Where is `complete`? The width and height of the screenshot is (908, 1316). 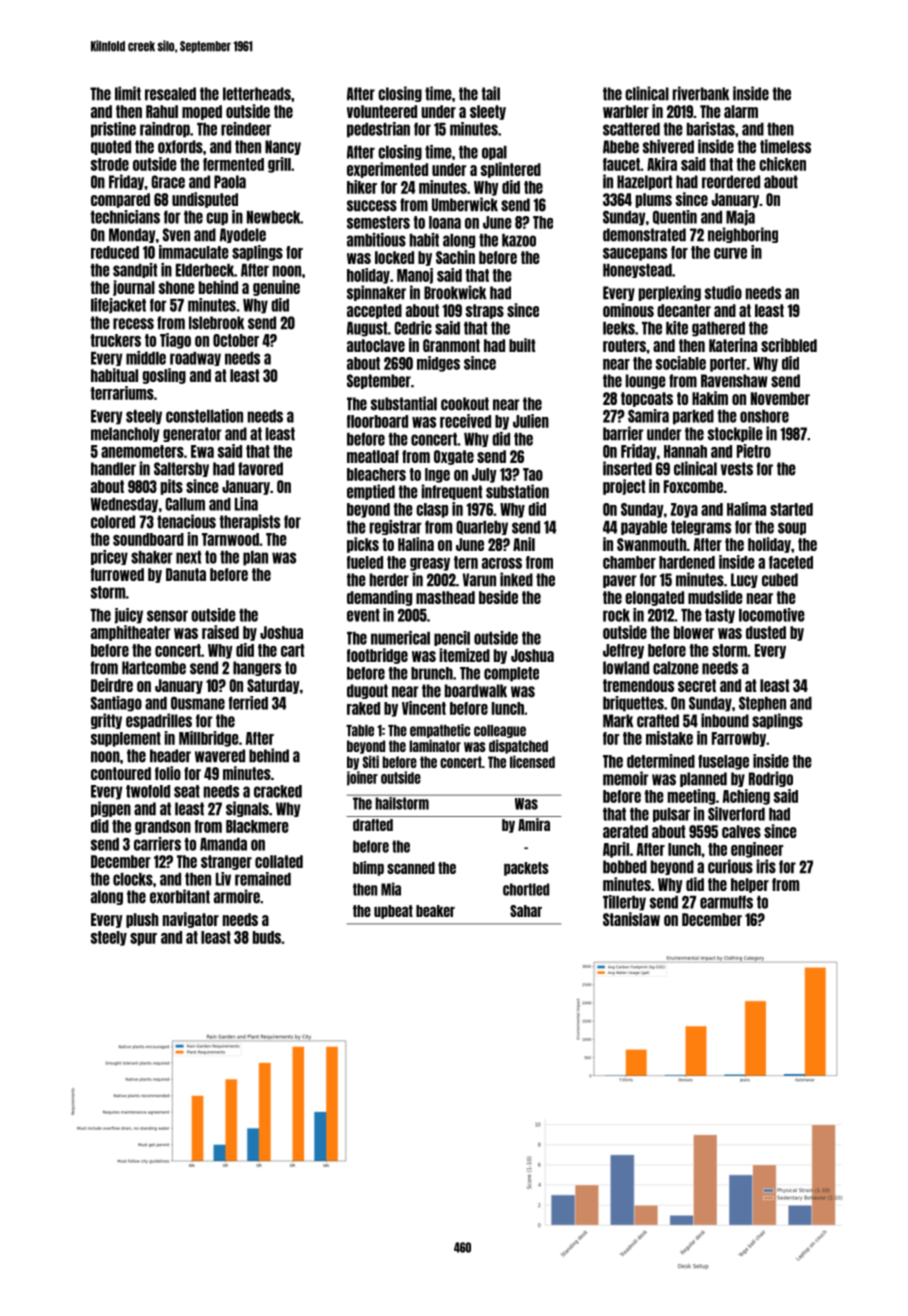
complete is located at coordinates (511, 674).
